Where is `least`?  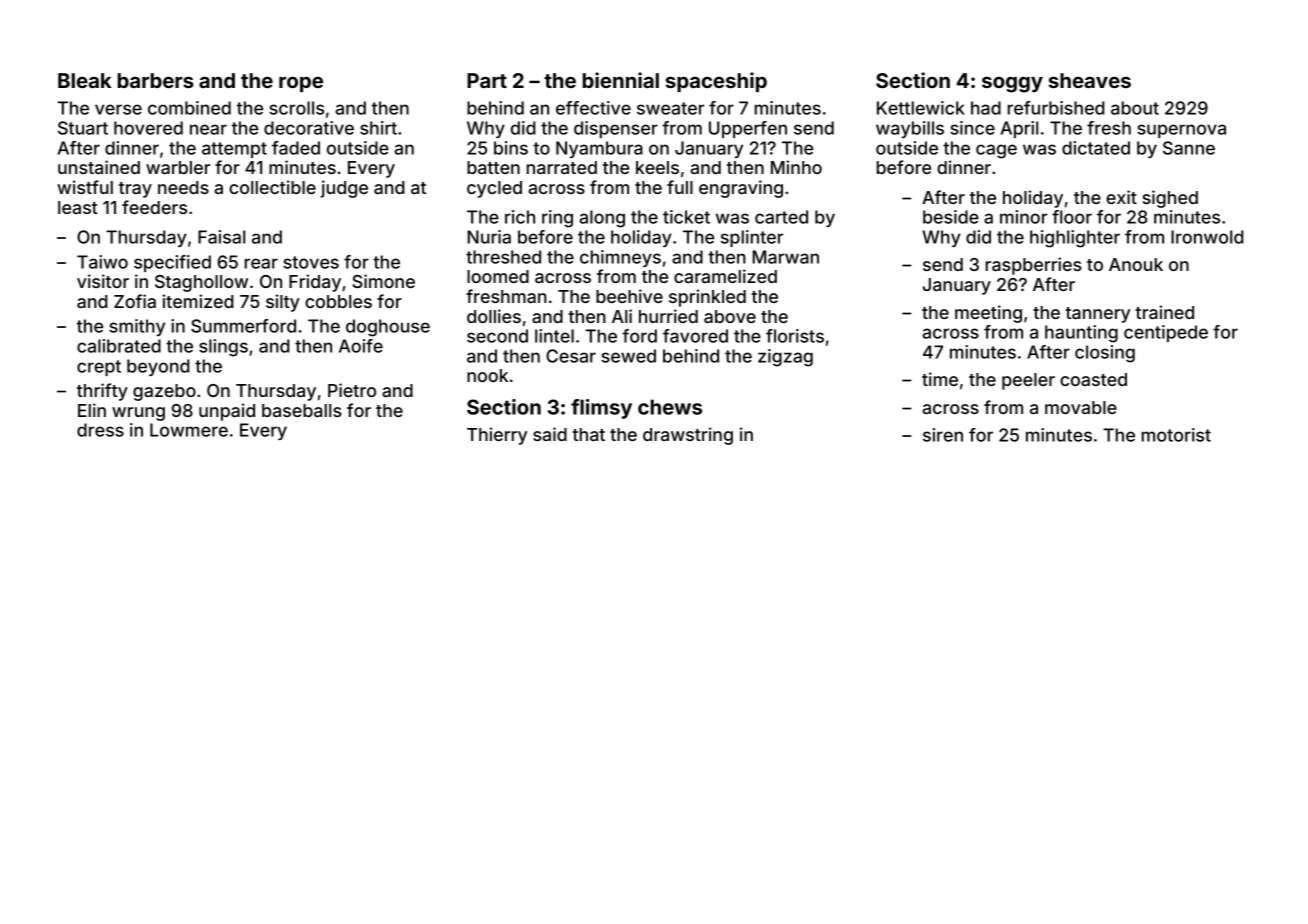
least is located at coordinates (78, 207).
